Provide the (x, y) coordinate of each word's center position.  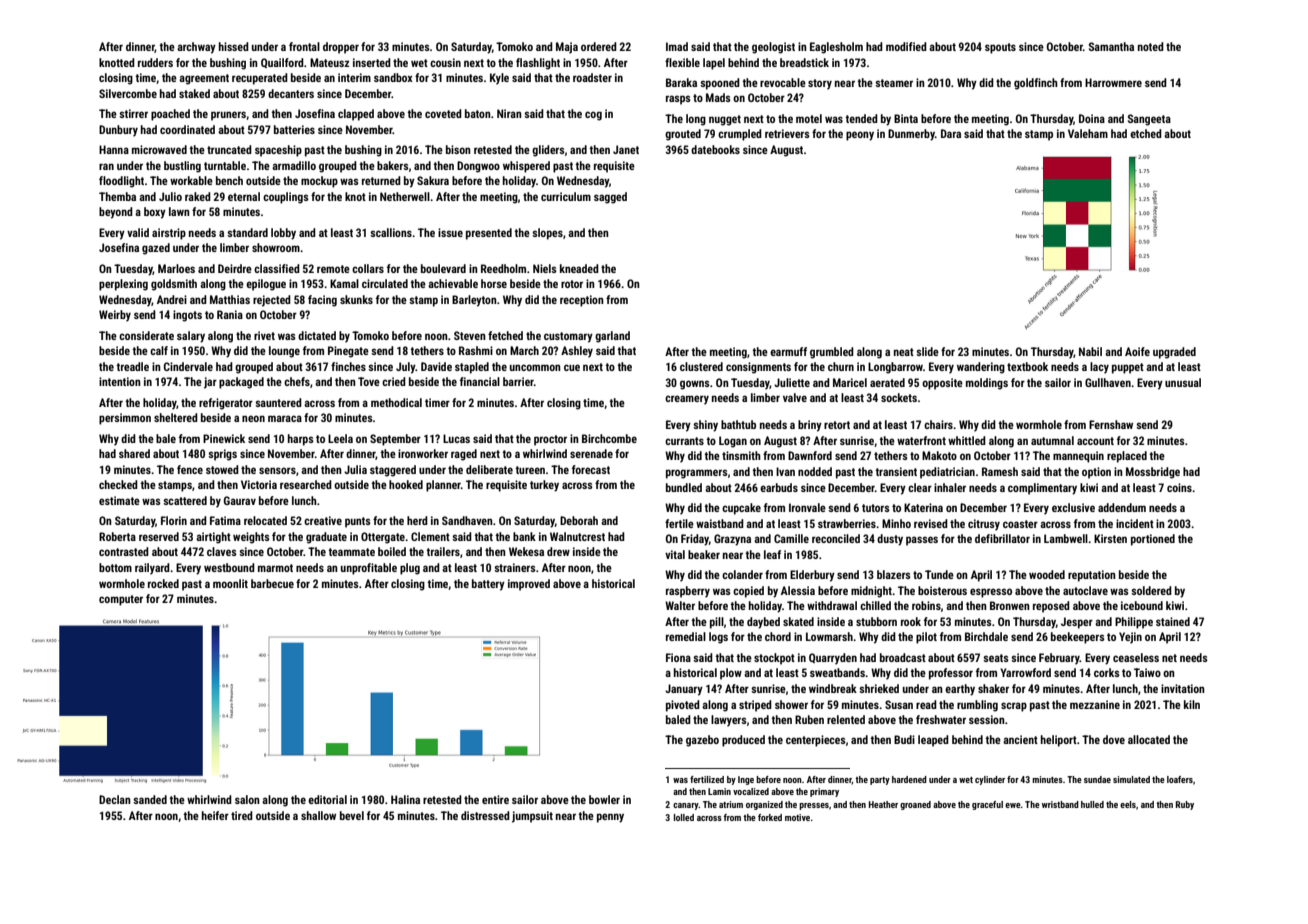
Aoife (1137, 351)
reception (582, 301)
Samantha (1111, 46)
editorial (327, 799)
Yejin (1130, 638)
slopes (547, 234)
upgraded (1174, 353)
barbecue (272, 583)
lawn (179, 211)
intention (120, 381)
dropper (341, 48)
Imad (677, 46)
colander (742, 574)
